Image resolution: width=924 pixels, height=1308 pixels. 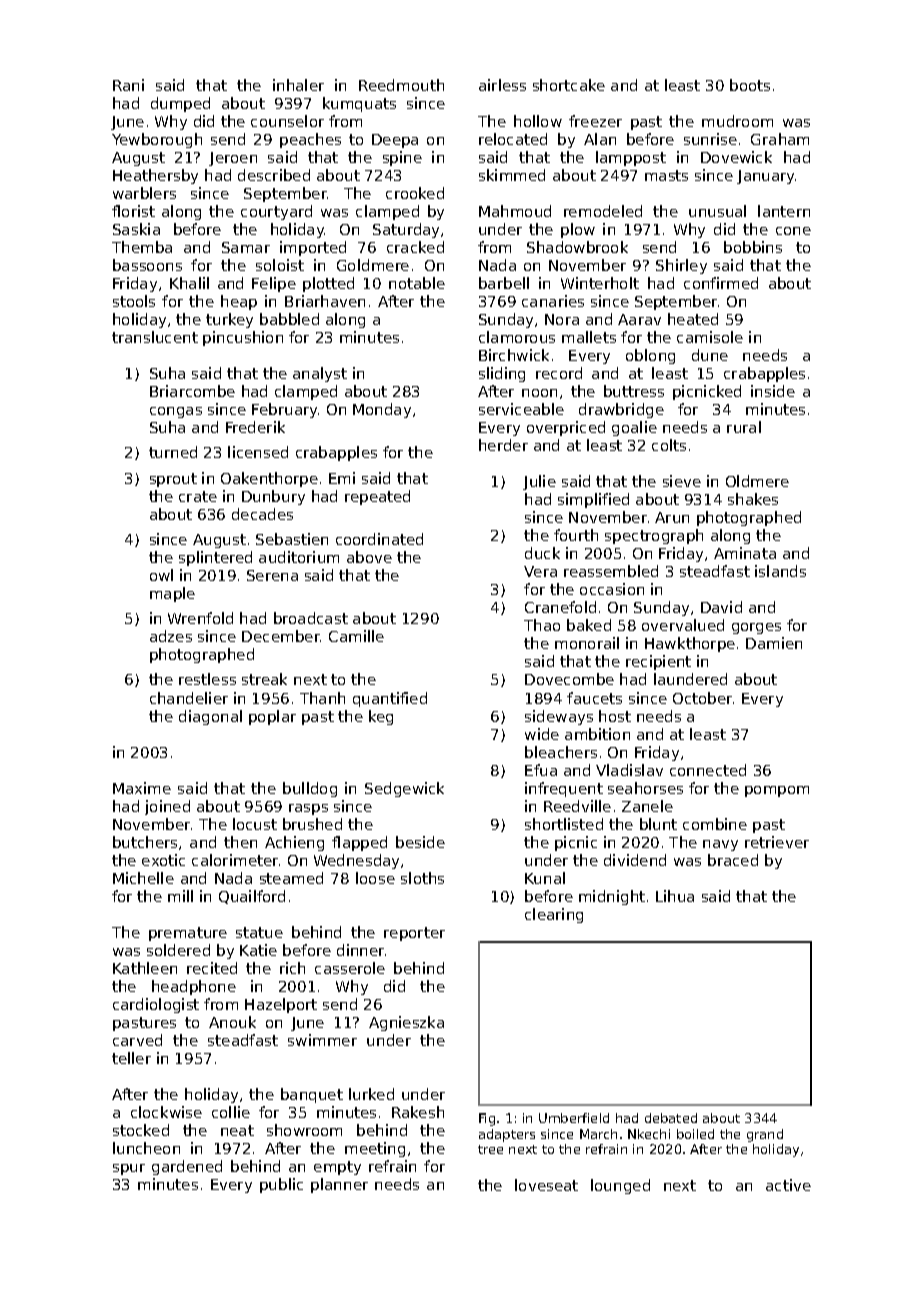 I want to click on blunt, so click(x=658, y=824).
